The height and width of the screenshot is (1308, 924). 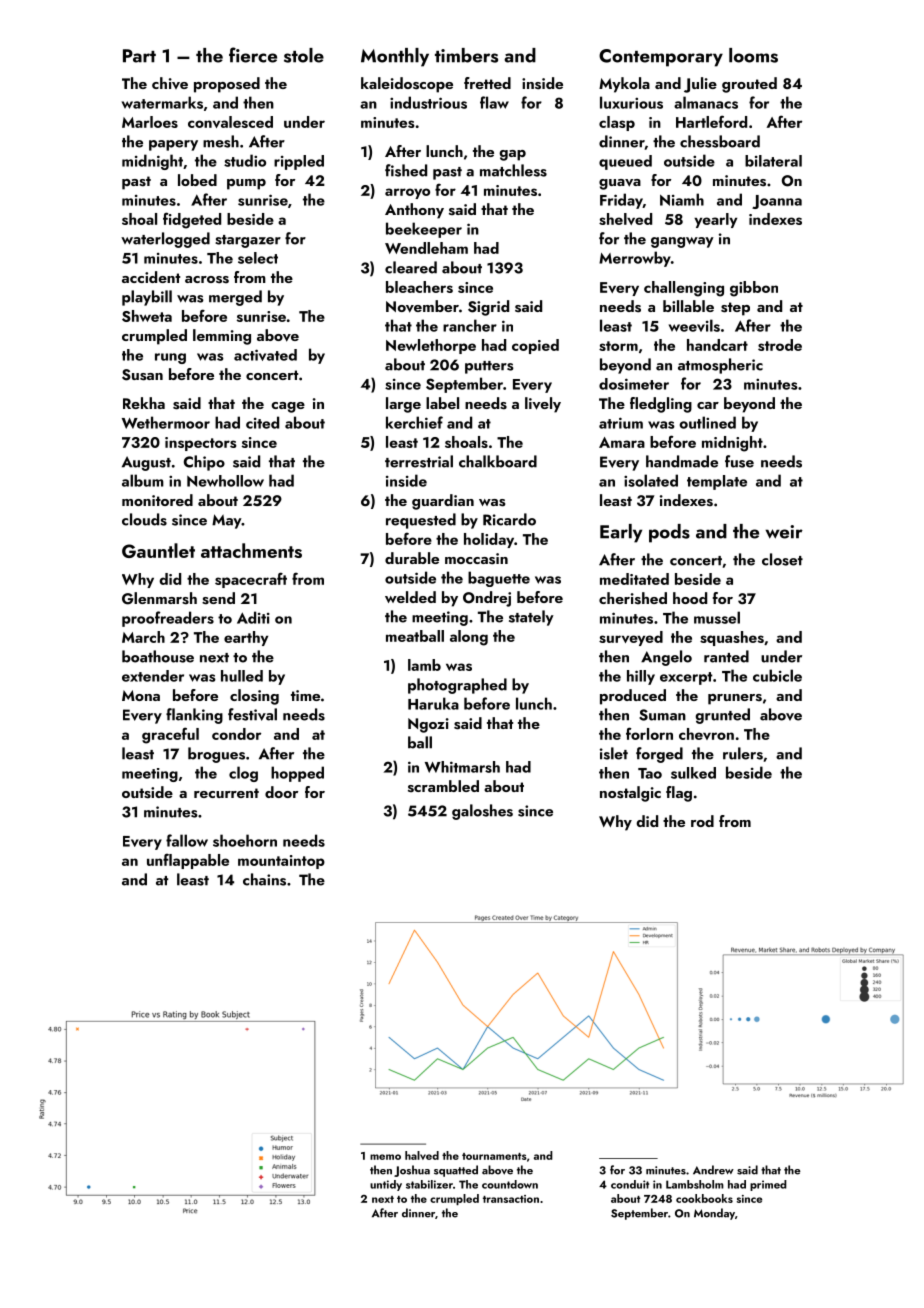 What do you see at coordinates (264, 879) in the screenshot?
I see `chains` at bounding box center [264, 879].
